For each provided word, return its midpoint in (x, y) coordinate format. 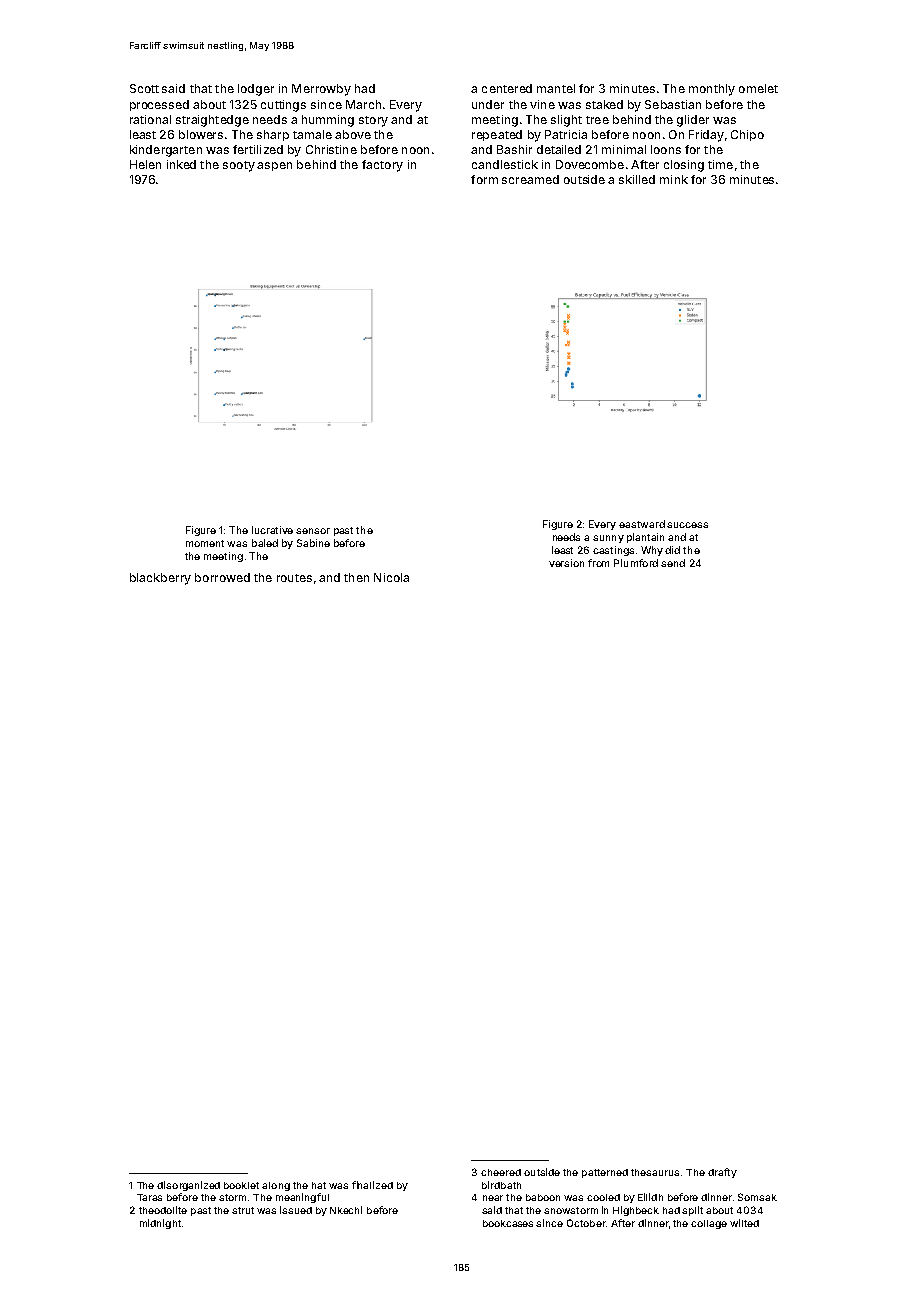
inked (181, 164)
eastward (642, 524)
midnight (160, 1224)
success (687, 525)
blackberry (160, 579)
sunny (608, 539)
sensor (313, 531)
